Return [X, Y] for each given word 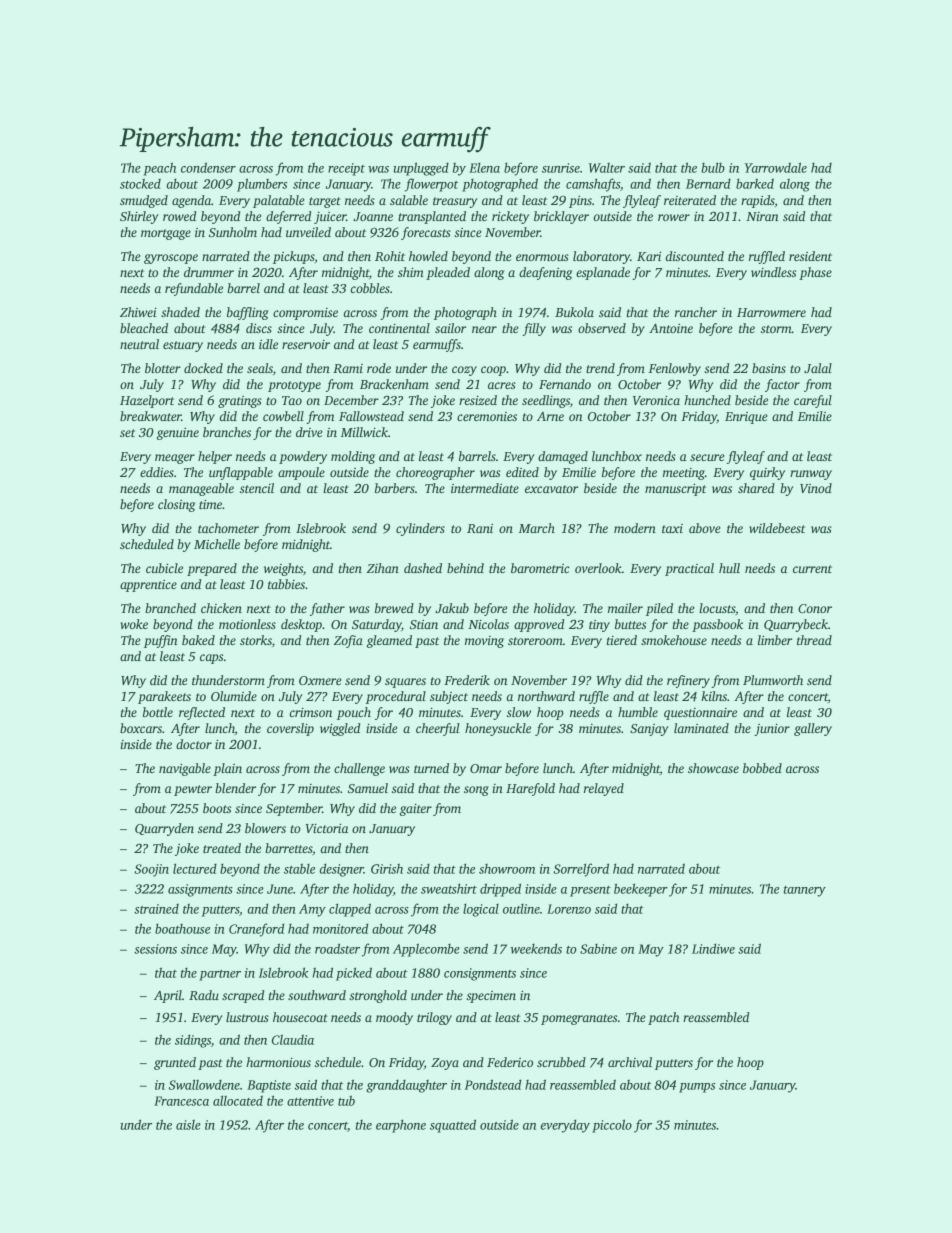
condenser [208, 167]
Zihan [383, 568]
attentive [310, 1101]
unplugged [421, 169]
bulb [713, 167]
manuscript [675, 489]
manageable [201, 489]
